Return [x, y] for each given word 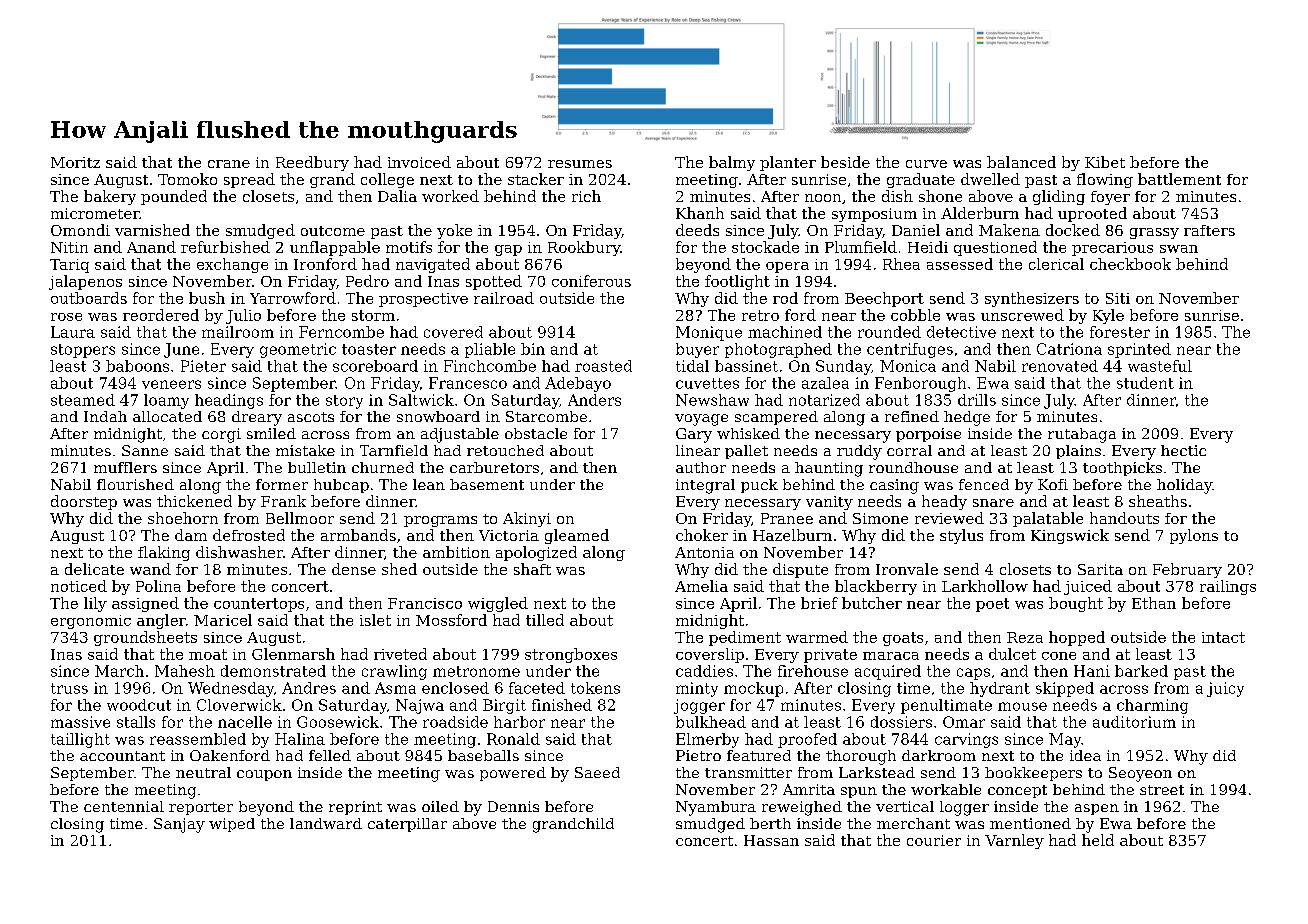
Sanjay [179, 825]
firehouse [813, 671]
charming [1152, 706]
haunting [829, 469]
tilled [545, 620]
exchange [232, 265]
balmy [732, 163]
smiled [271, 433]
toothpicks [1122, 469]
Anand [151, 247]
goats [903, 639]
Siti [1118, 298]
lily [95, 604]
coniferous [591, 281]
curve [926, 164]
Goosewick [338, 722]
